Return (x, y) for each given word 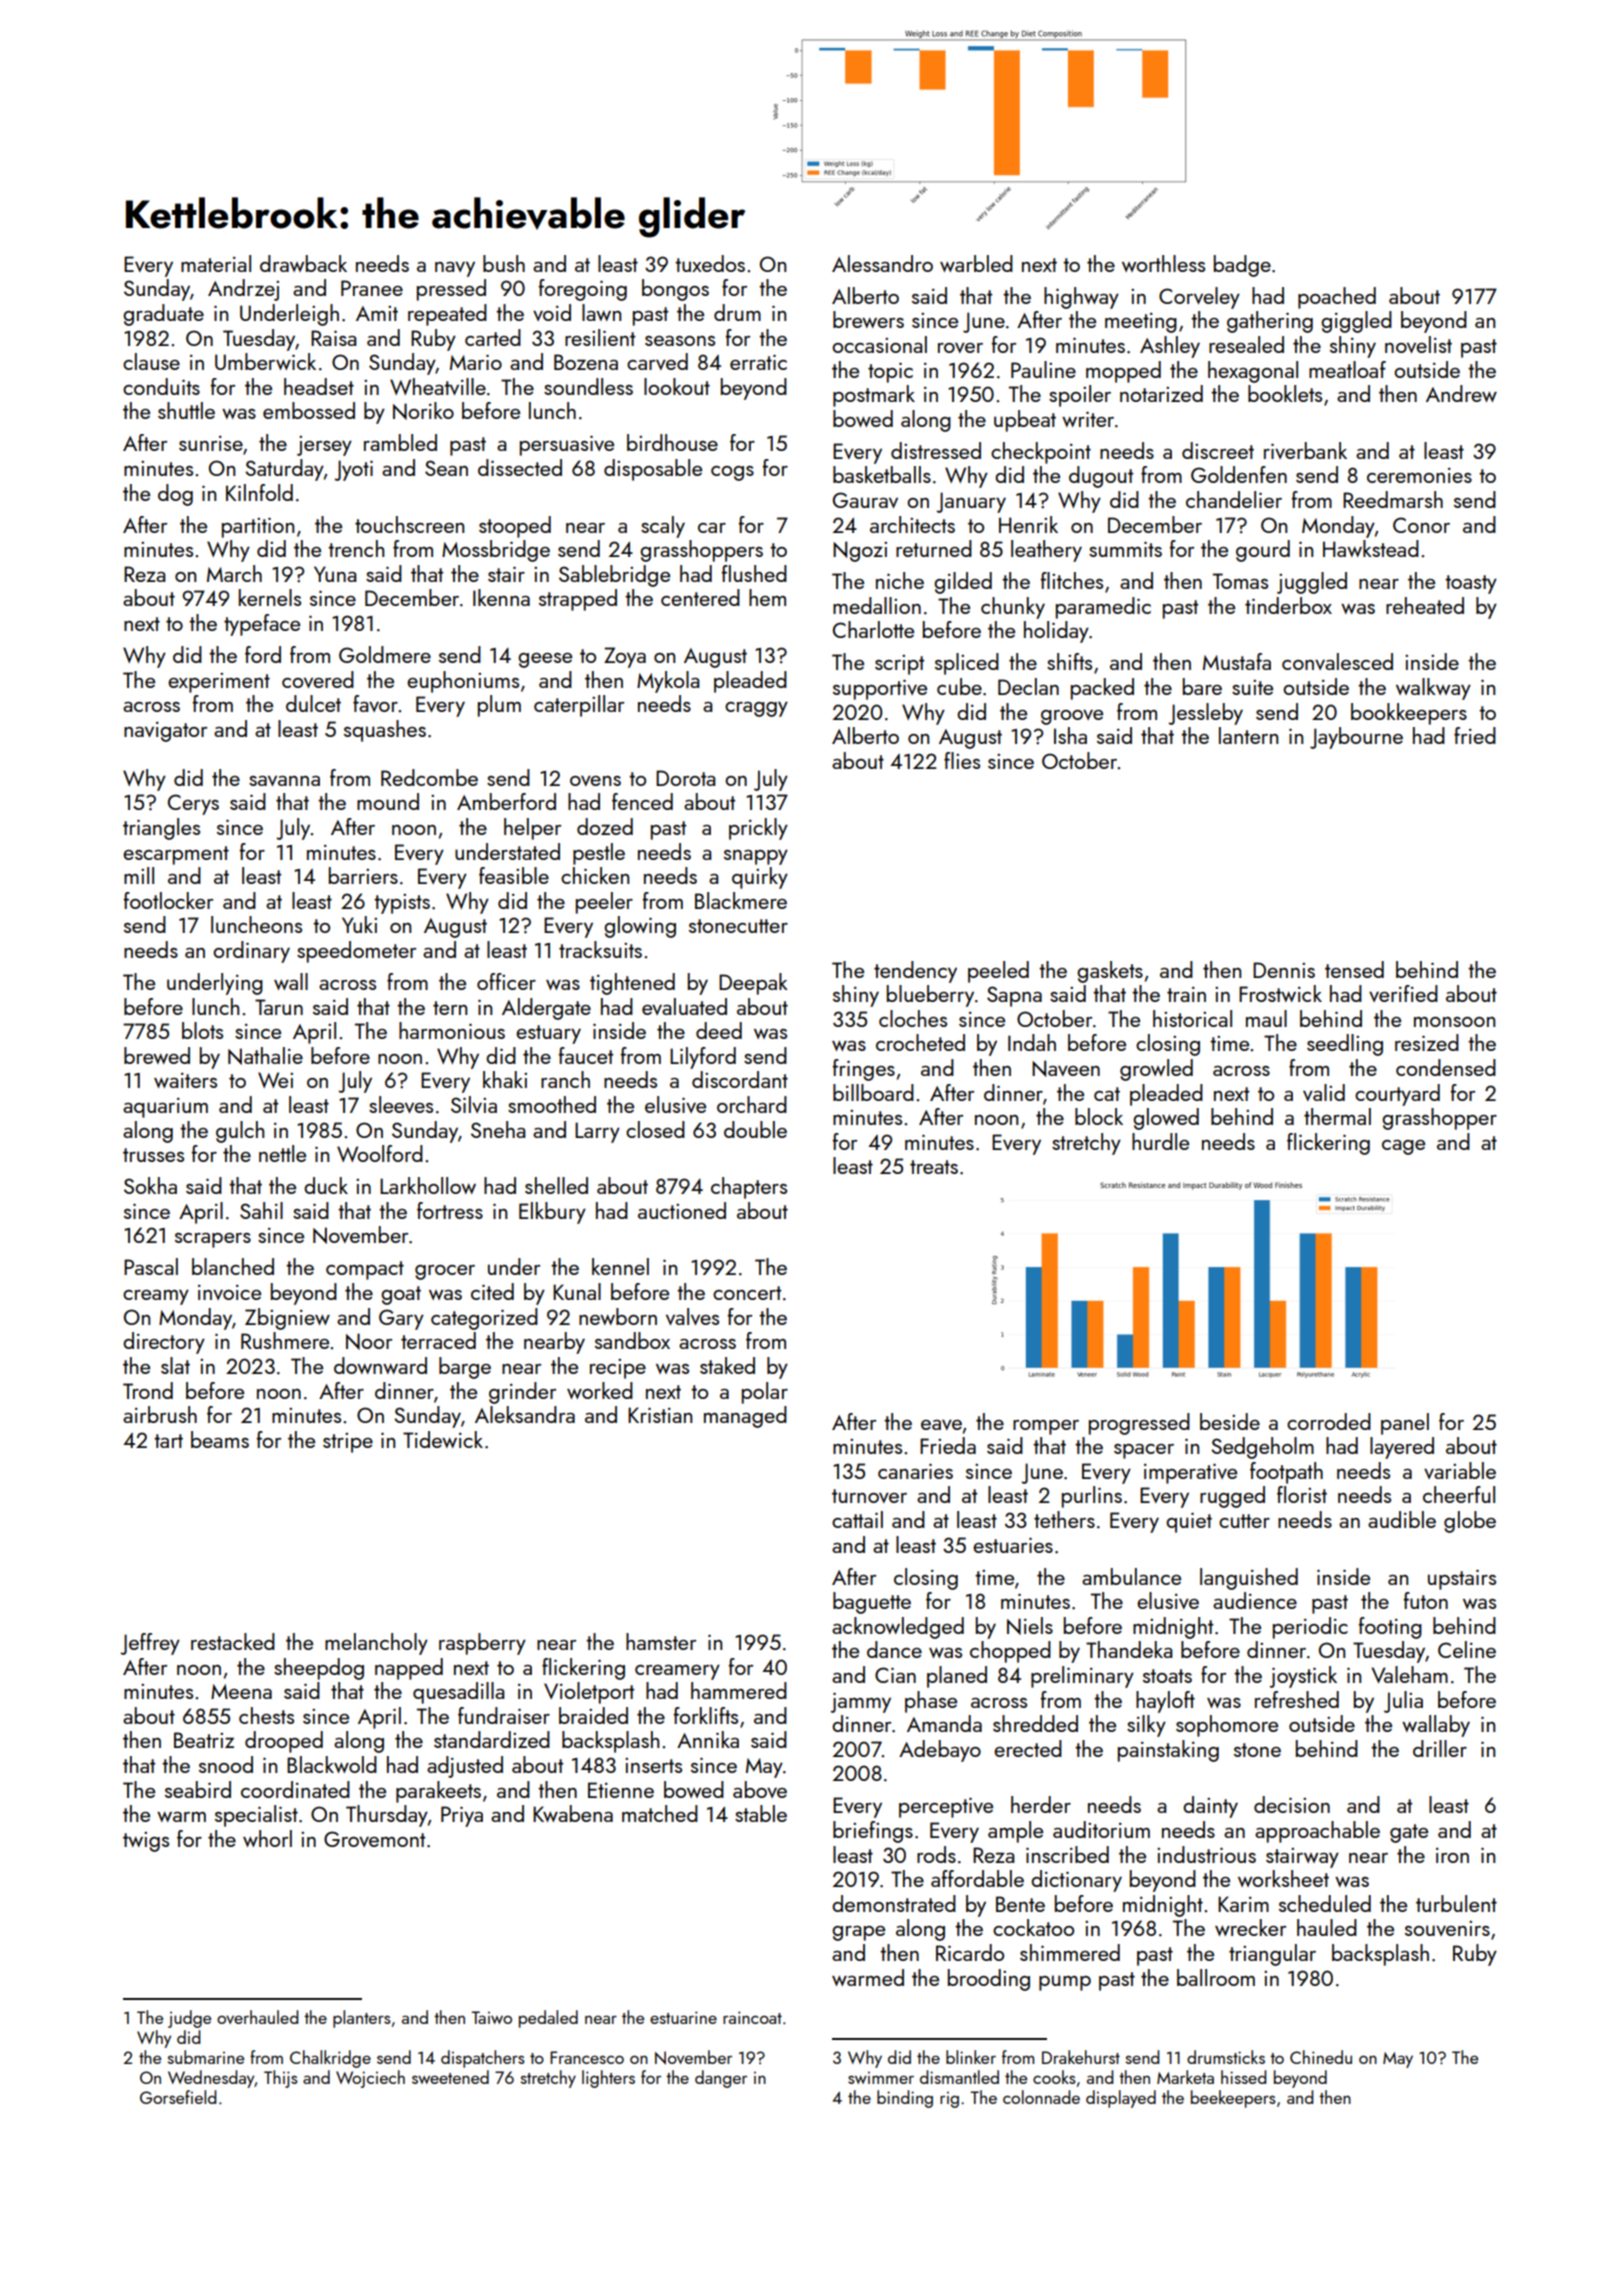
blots (202, 1030)
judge (189, 2019)
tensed (1354, 969)
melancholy (376, 1644)
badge (1242, 266)
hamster (661, 1641)
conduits (161, 386)
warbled (976, 263)
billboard (873, 1092)
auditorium (1101, 1829)
